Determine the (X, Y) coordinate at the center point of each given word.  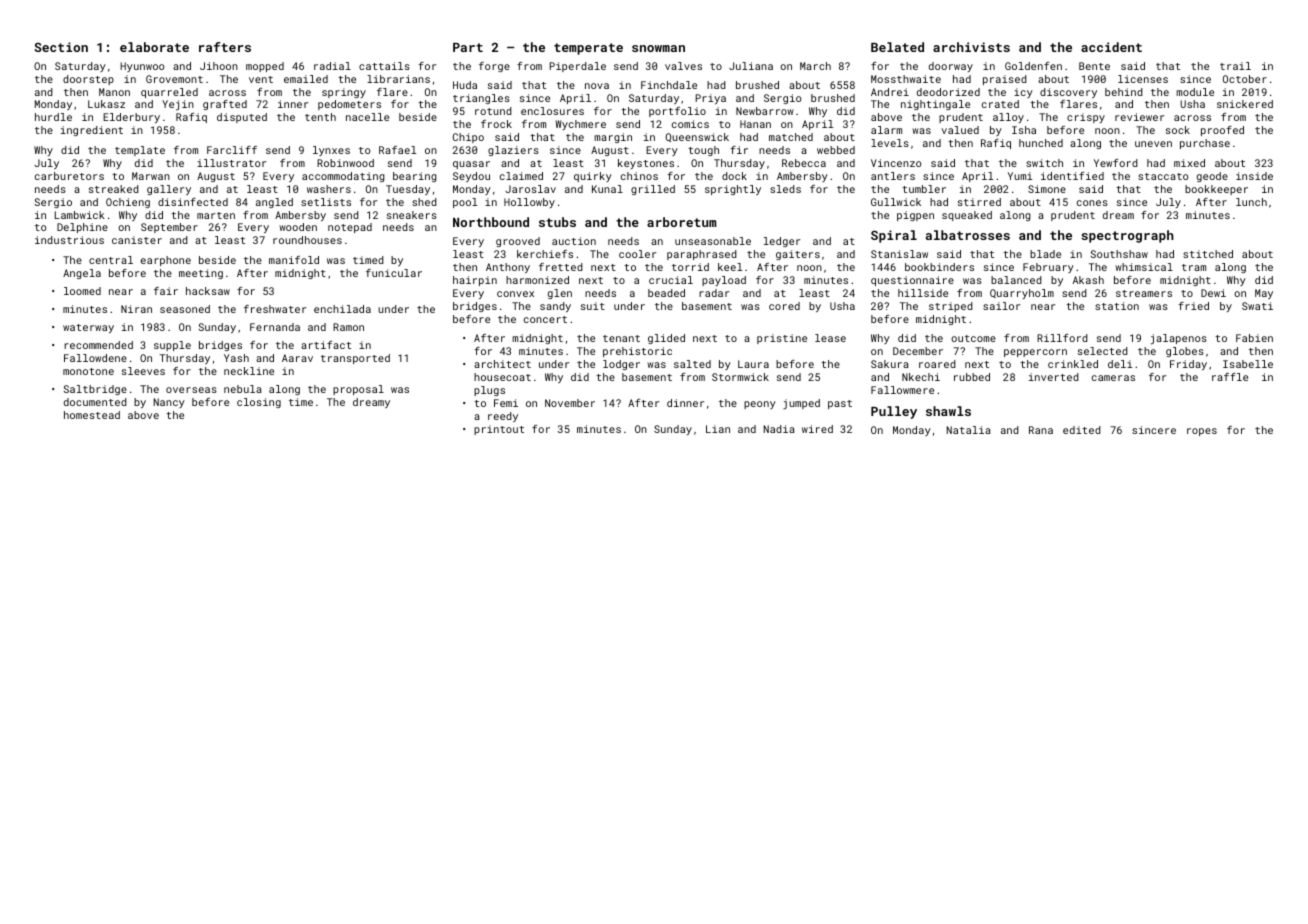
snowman (658, 48)
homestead (92, 415)
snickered (1245, 104)
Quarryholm (1022, 294)
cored (784, 306)
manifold (294, 260)
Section (61, 47)
